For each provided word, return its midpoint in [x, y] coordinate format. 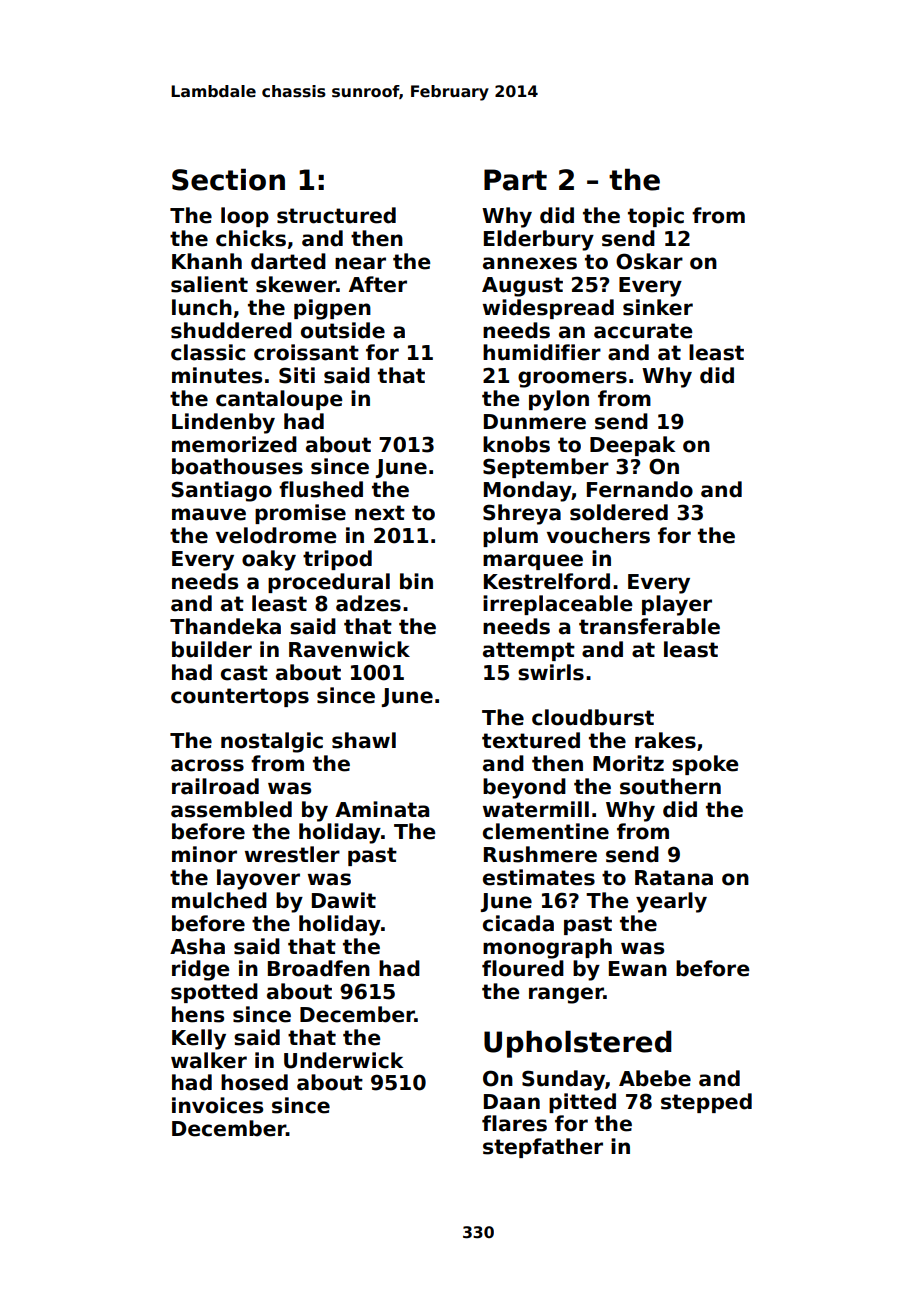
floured [523, 968]
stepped [706, 1103]
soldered [619, 512]
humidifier [542, 352]
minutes [217, 375]
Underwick [344, 1060]
